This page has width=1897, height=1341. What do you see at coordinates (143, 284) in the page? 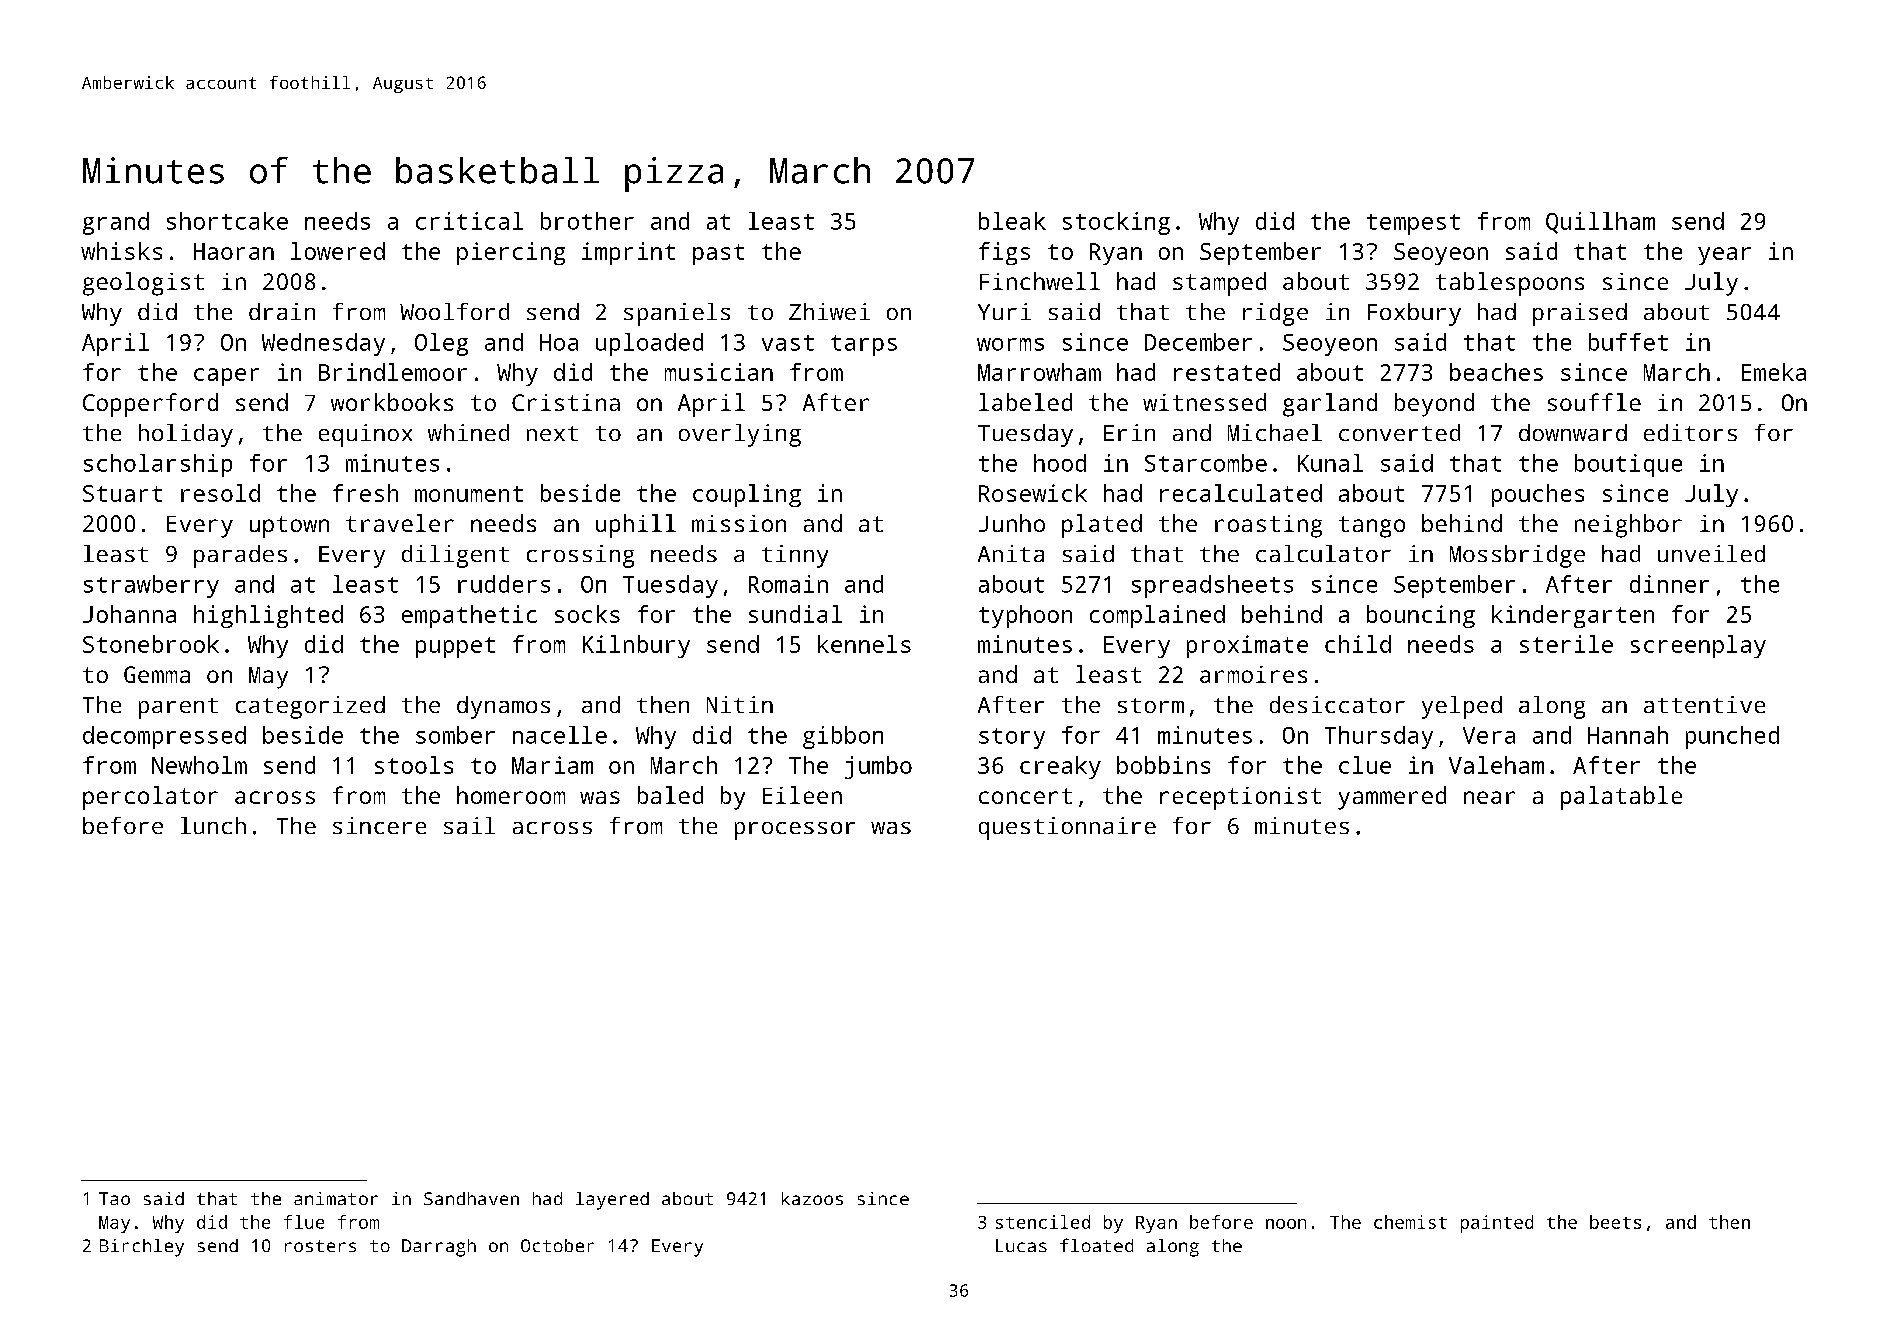
I see `geologist` at bounding box center [143, 284].
